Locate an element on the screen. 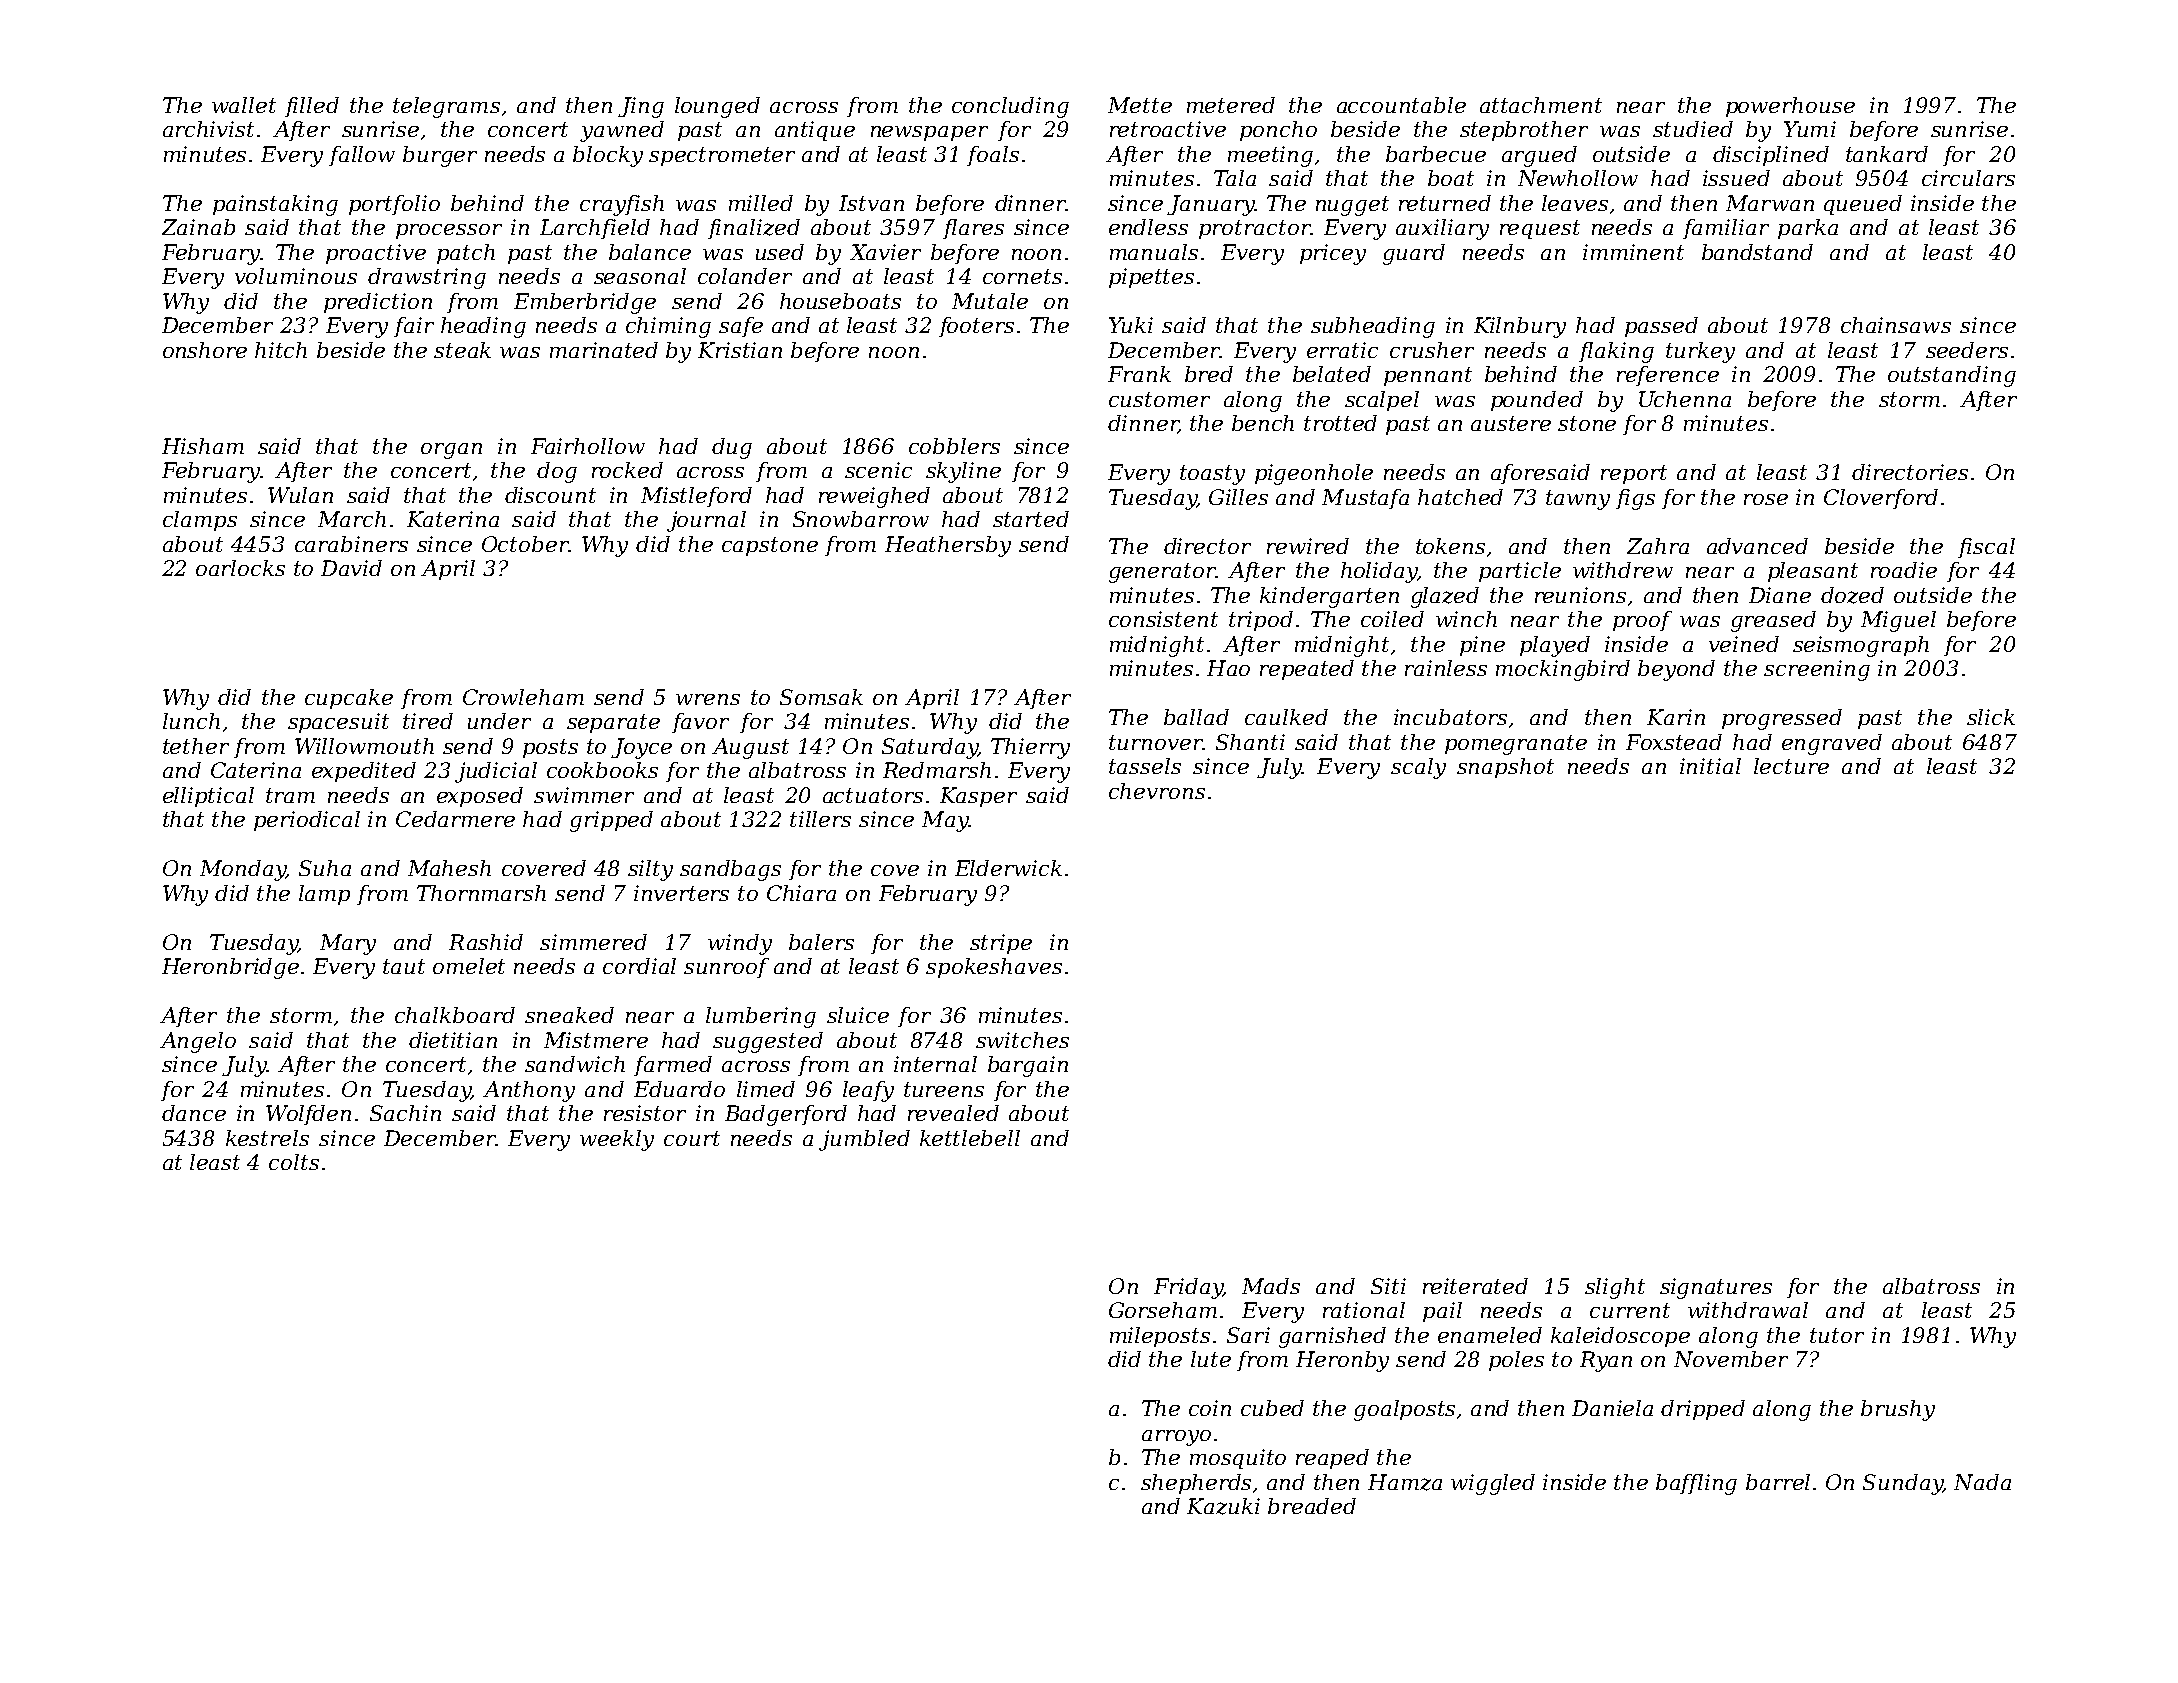 The width and height of the screenshot is (2178, 1683). colts is located at coordinates (294, 1162).
